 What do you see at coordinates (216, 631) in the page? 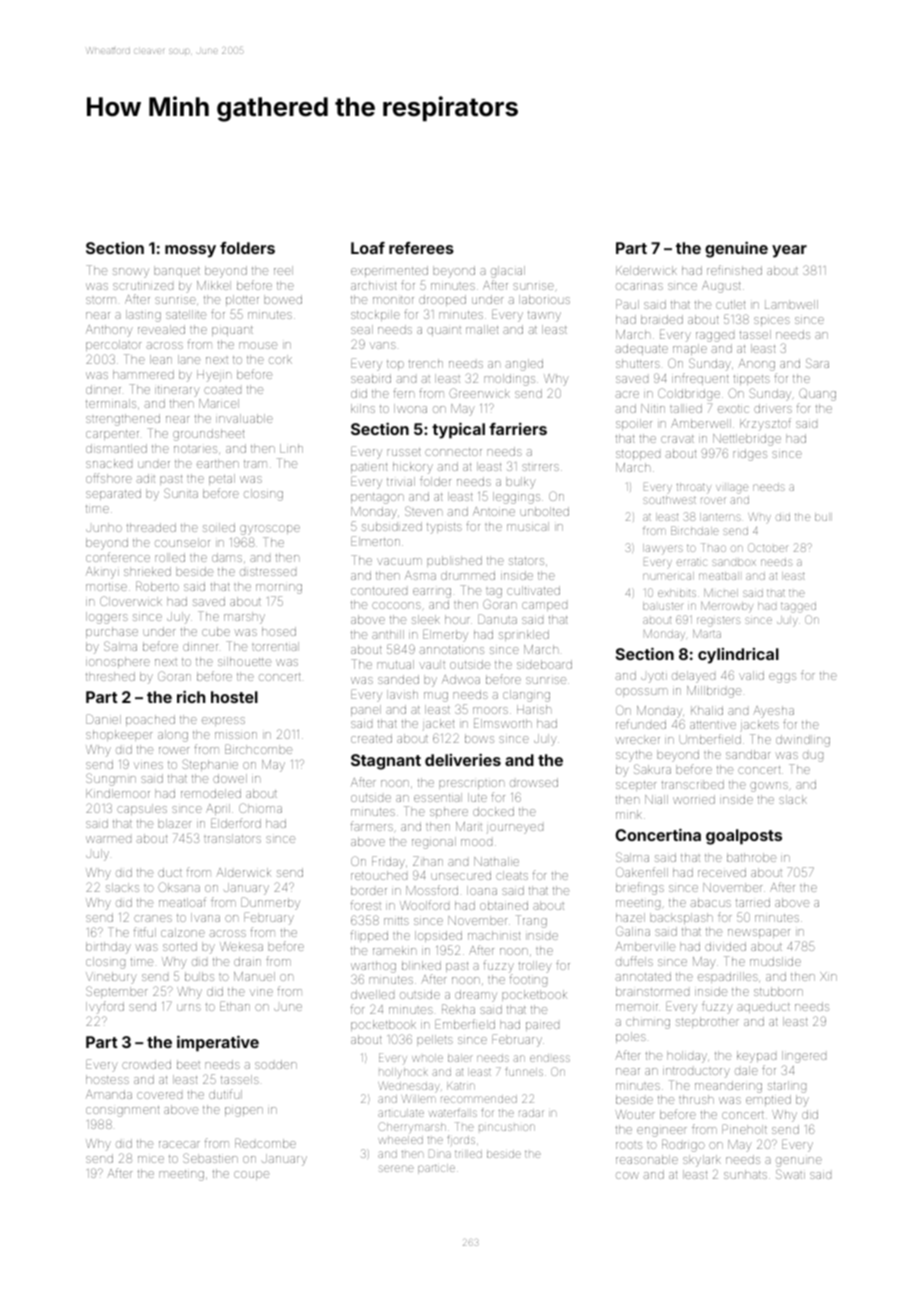
I see `cube` at bounding box center [216, 631].
